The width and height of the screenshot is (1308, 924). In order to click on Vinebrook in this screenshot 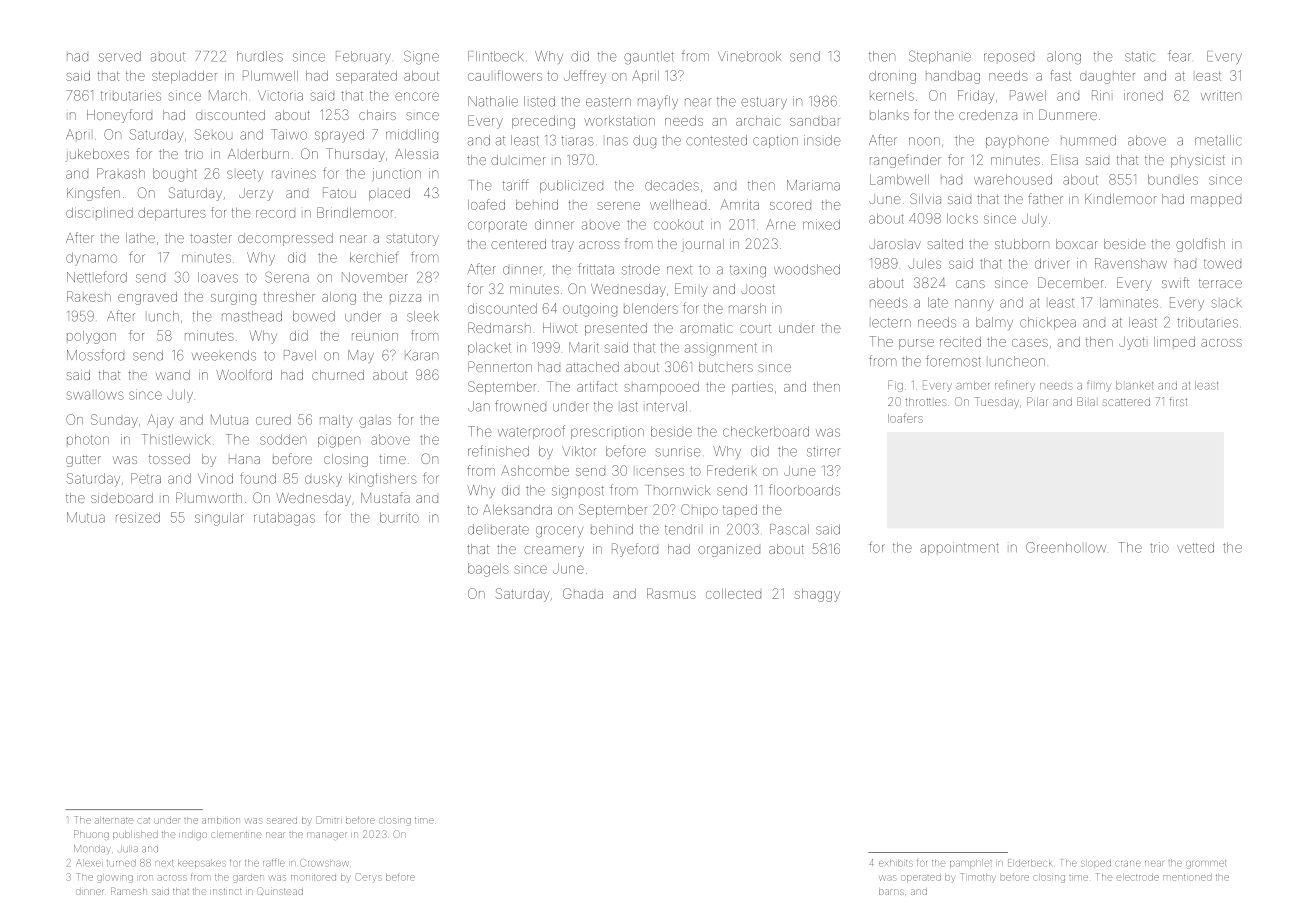, I will do `click(749, 56)`.
